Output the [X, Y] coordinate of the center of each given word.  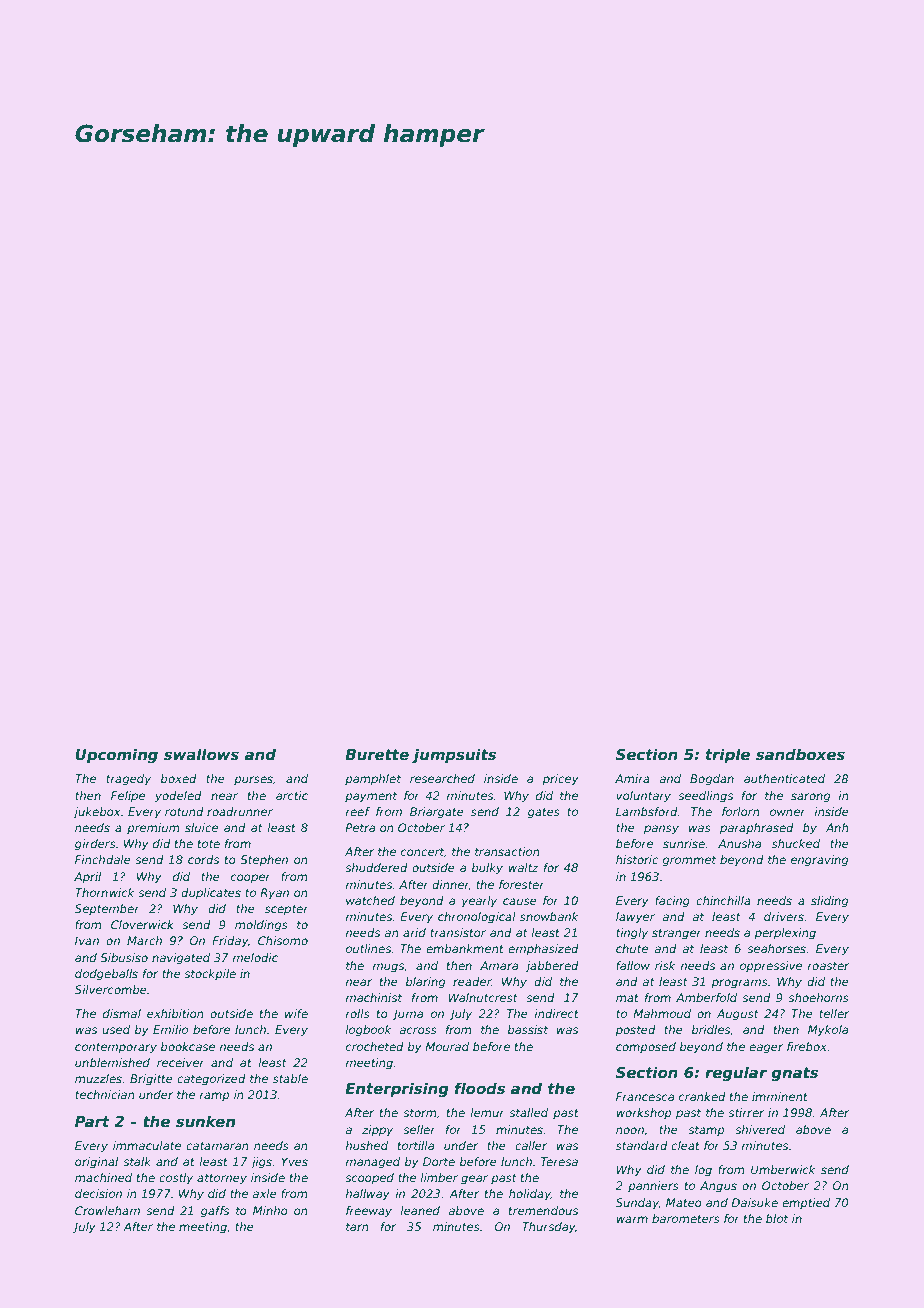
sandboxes [800, 754]
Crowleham [107, 1210]
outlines [368, 948]
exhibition [175, 1013]
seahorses [776, 948]
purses [253, 781]
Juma [407, 1015]
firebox [807, 1046]
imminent [780, 1096]
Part [92, 1121]
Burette [377, 754]
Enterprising [397, 1090]
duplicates [211, 894]
